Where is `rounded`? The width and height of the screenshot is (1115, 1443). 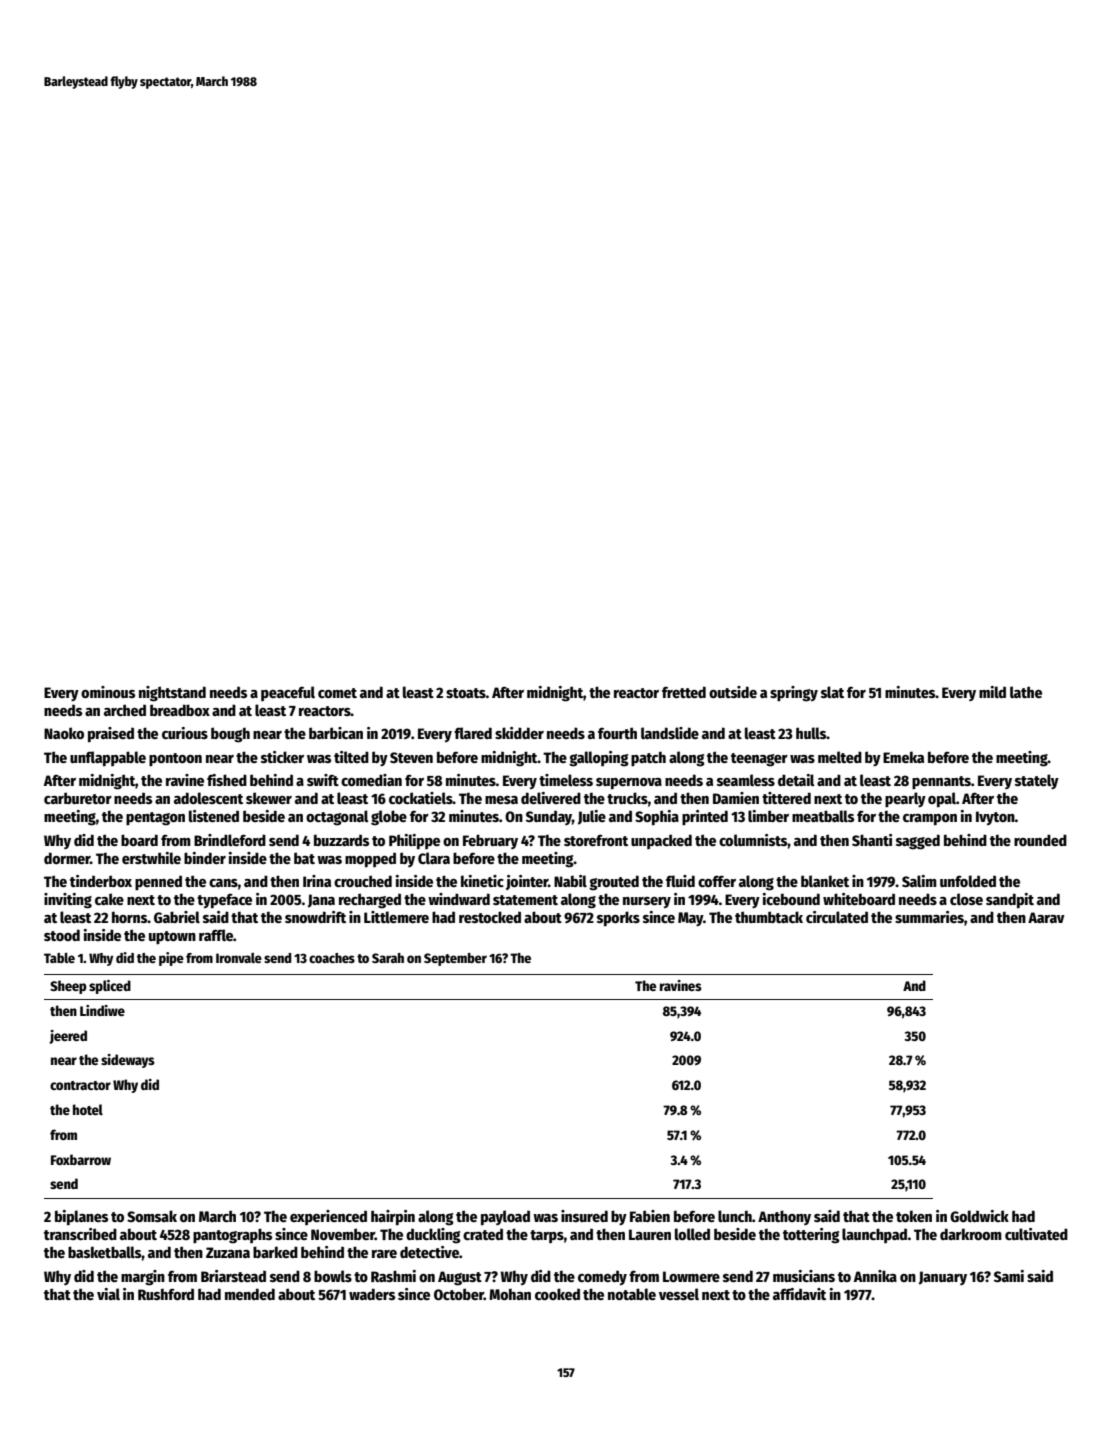
rounded is located at coordinates (1040, 840).
